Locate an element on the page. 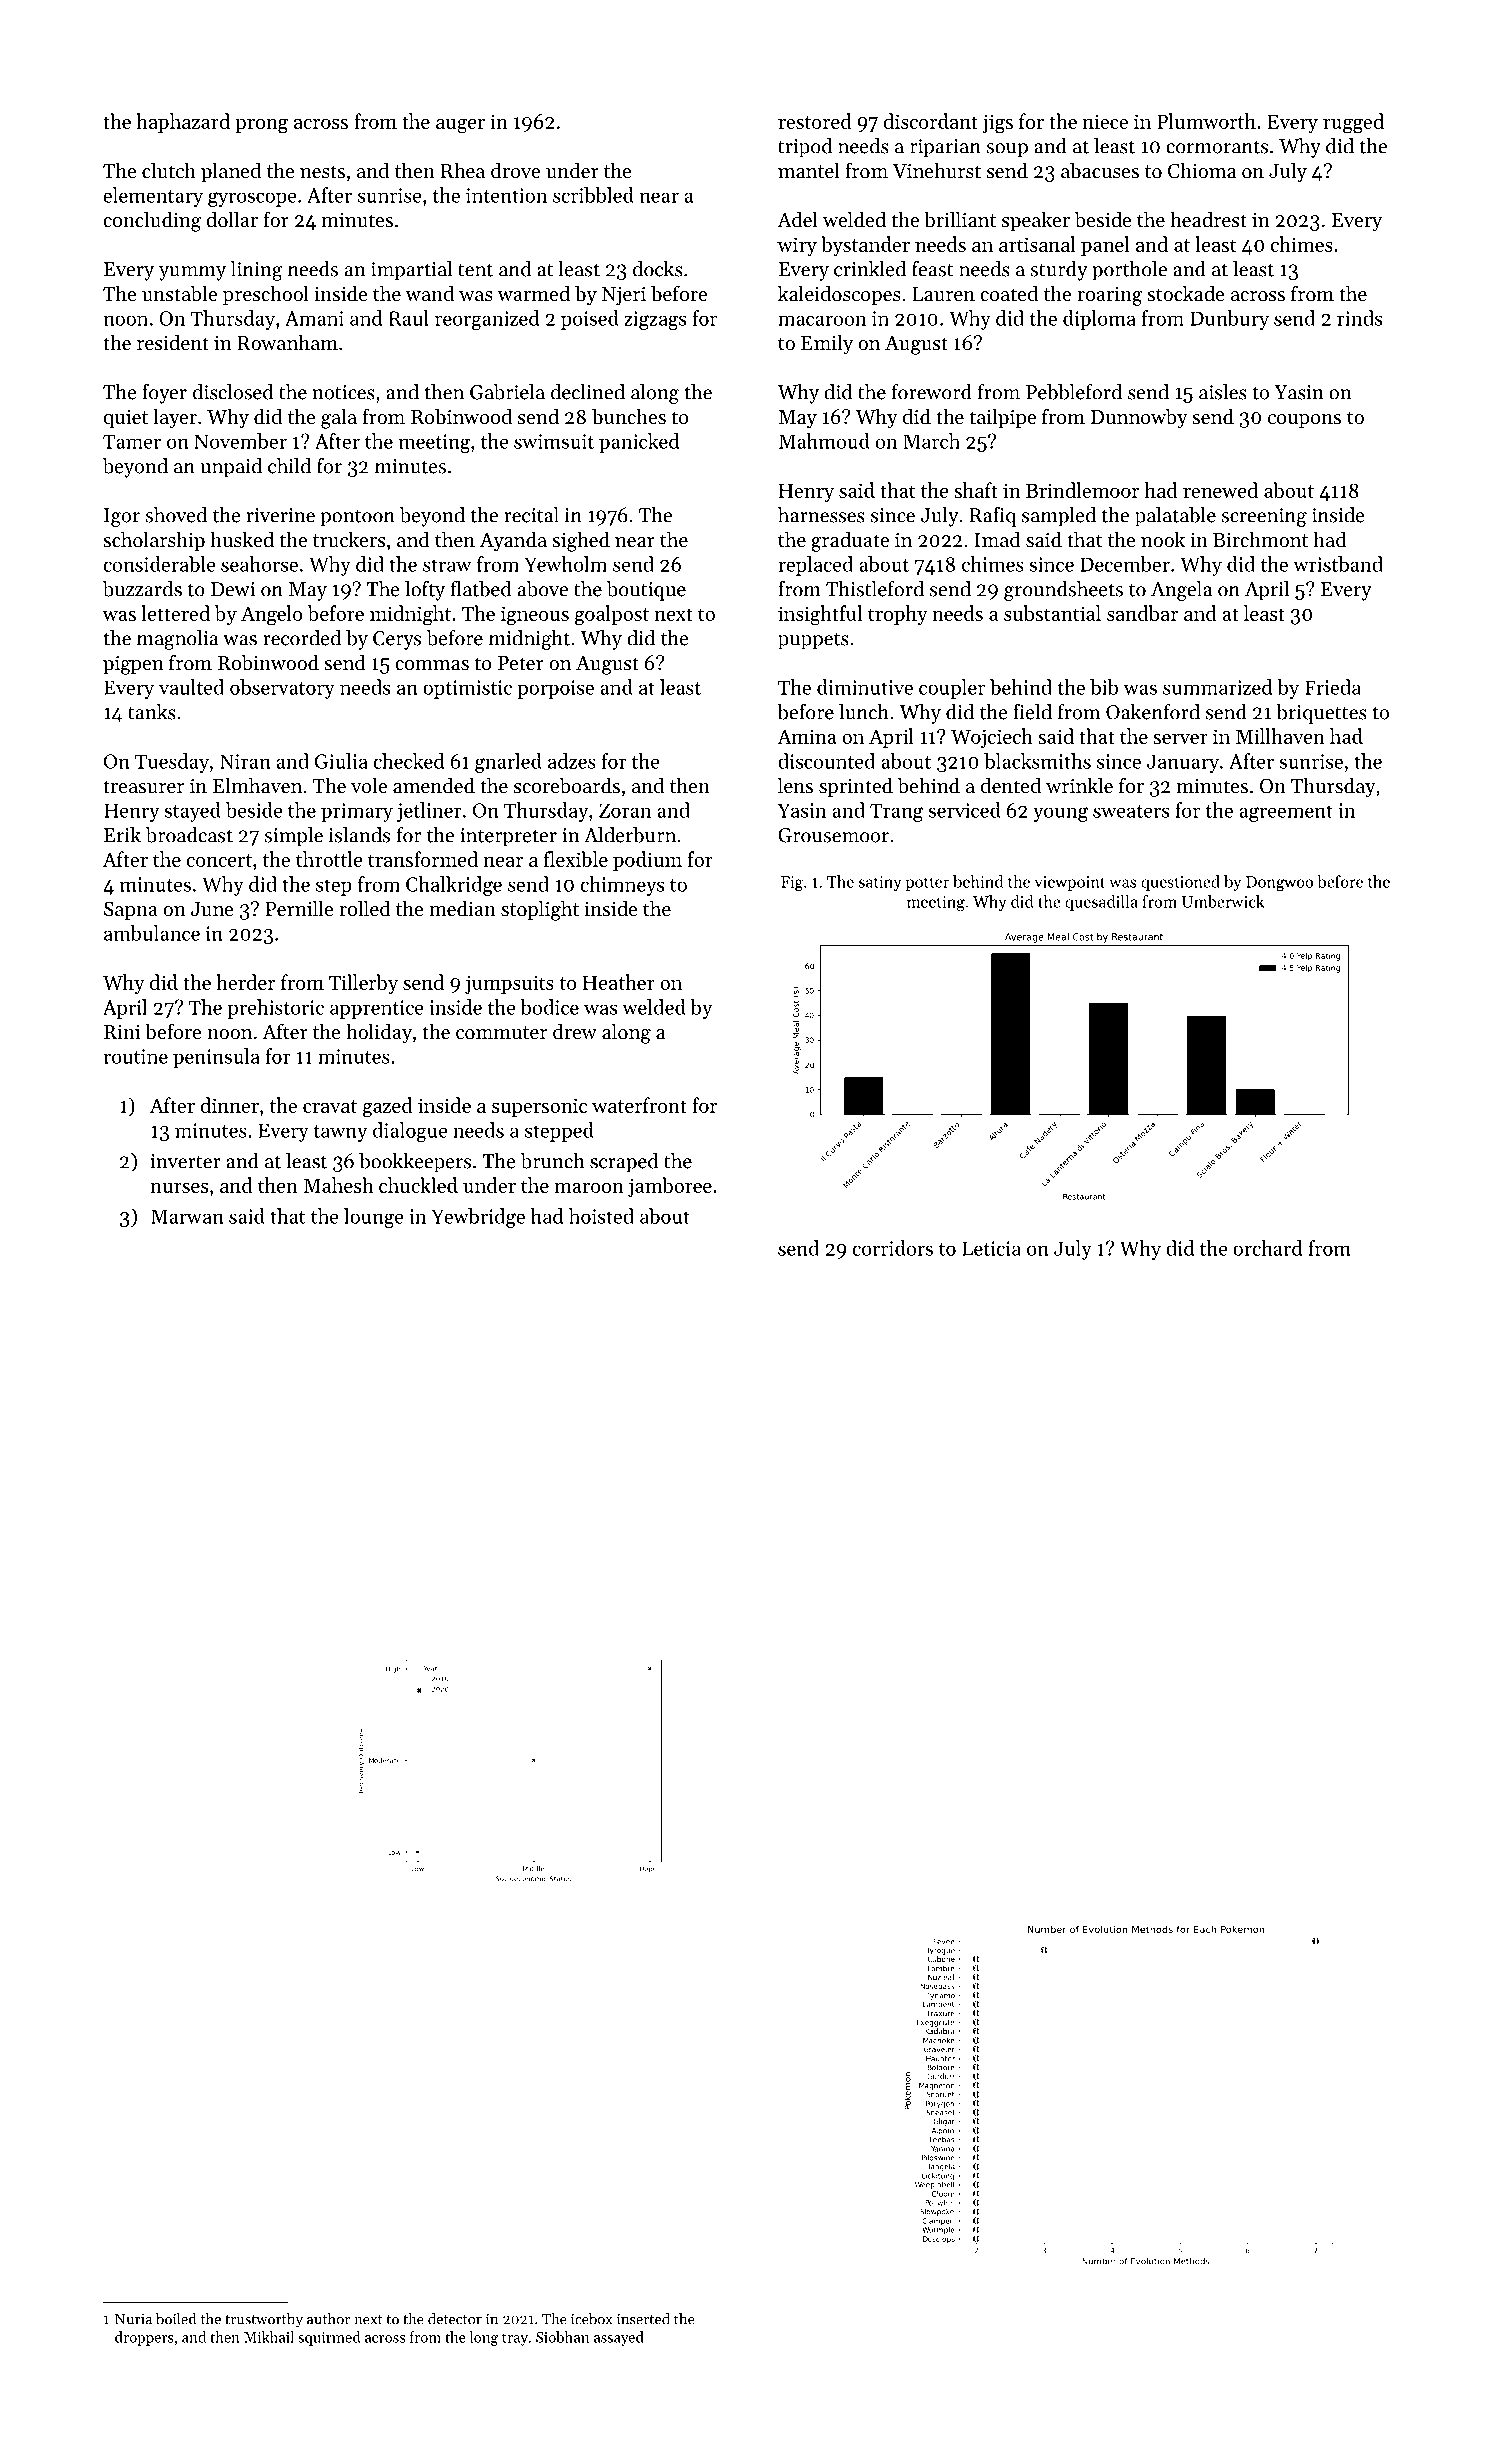 This document has height=2464, width=1496. rugged is located at coordinates (1353, 123).
